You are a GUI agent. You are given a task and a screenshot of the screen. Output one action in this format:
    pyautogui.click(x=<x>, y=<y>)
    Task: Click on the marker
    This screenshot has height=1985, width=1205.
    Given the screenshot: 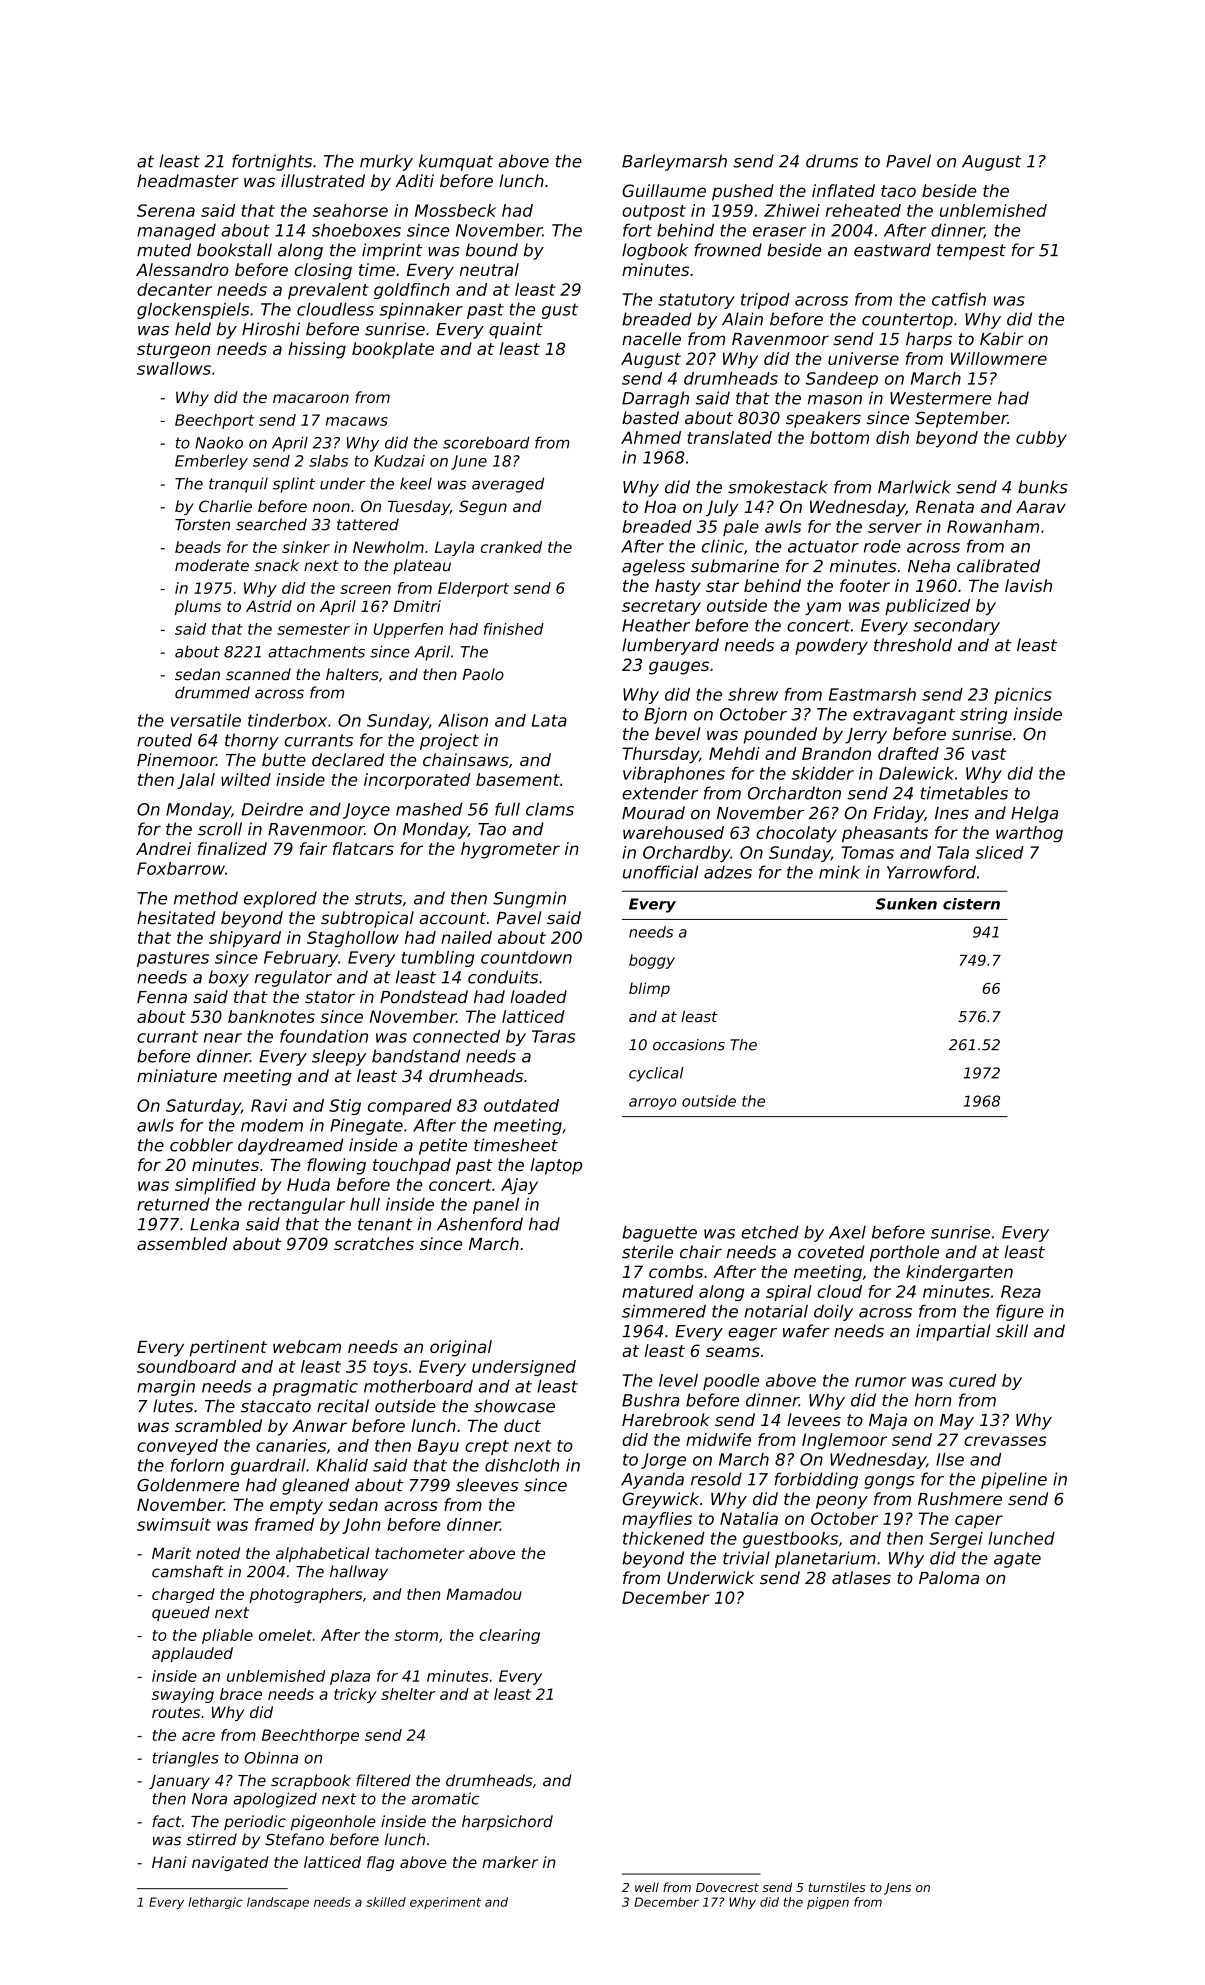 What is the action you would take?
    pyautogui.click(x=510, y=1862)
